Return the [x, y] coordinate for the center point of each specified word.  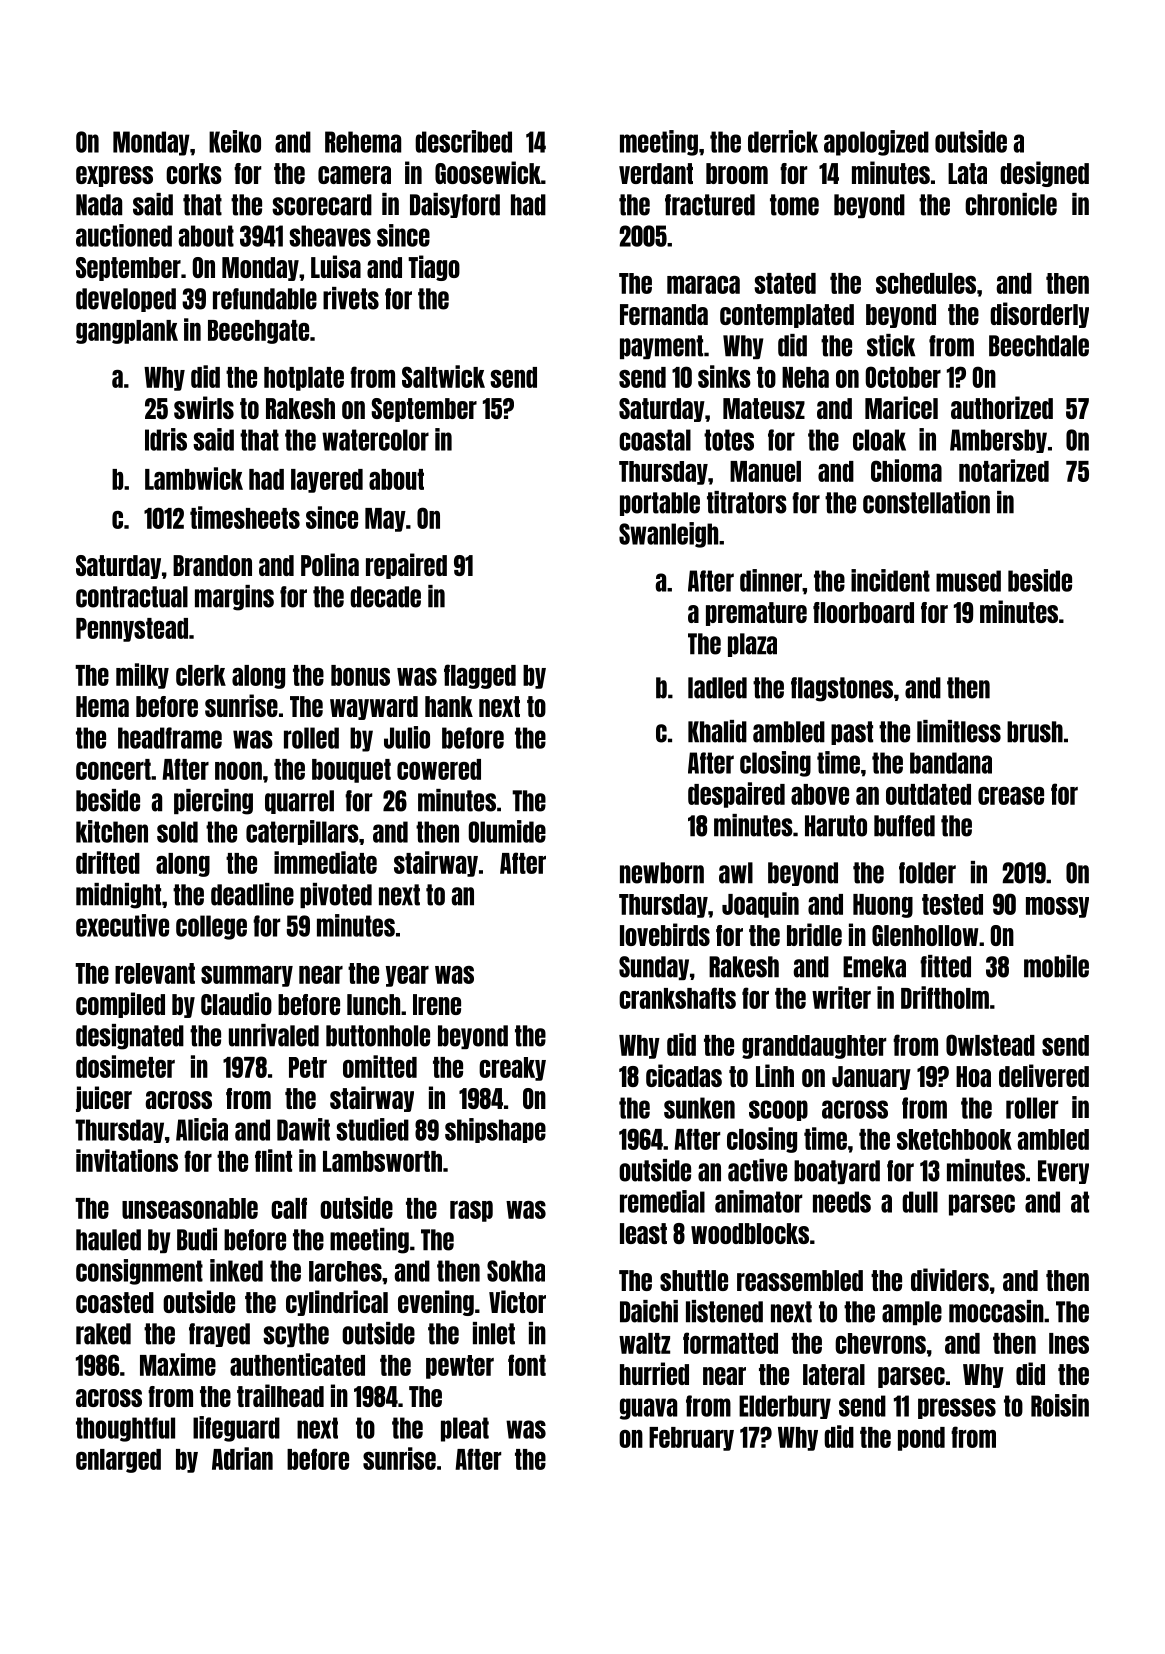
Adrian [242, 1458]
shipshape [495, 1130]
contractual [132, 597]
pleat [465, 1429]
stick [891, 345]
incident [890, 580]
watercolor [375, 440]
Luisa [336, 266]
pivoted [336, 895]
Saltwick [443, 376]
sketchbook [954, 1139]
